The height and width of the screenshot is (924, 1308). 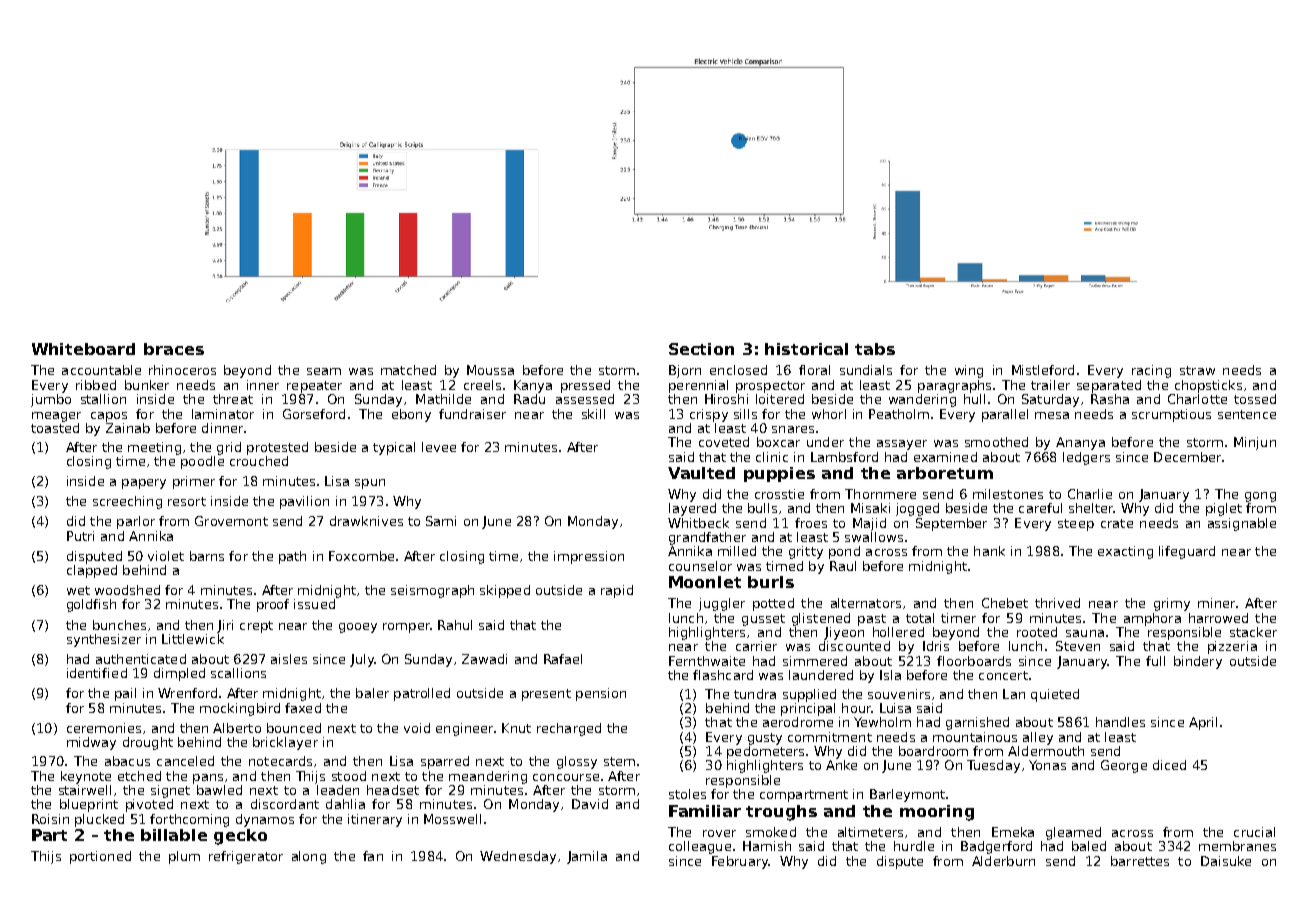 What do you see at coordinates (701, 349) in the screenshot?
I see `Section` at bounding box center [701, 349].
